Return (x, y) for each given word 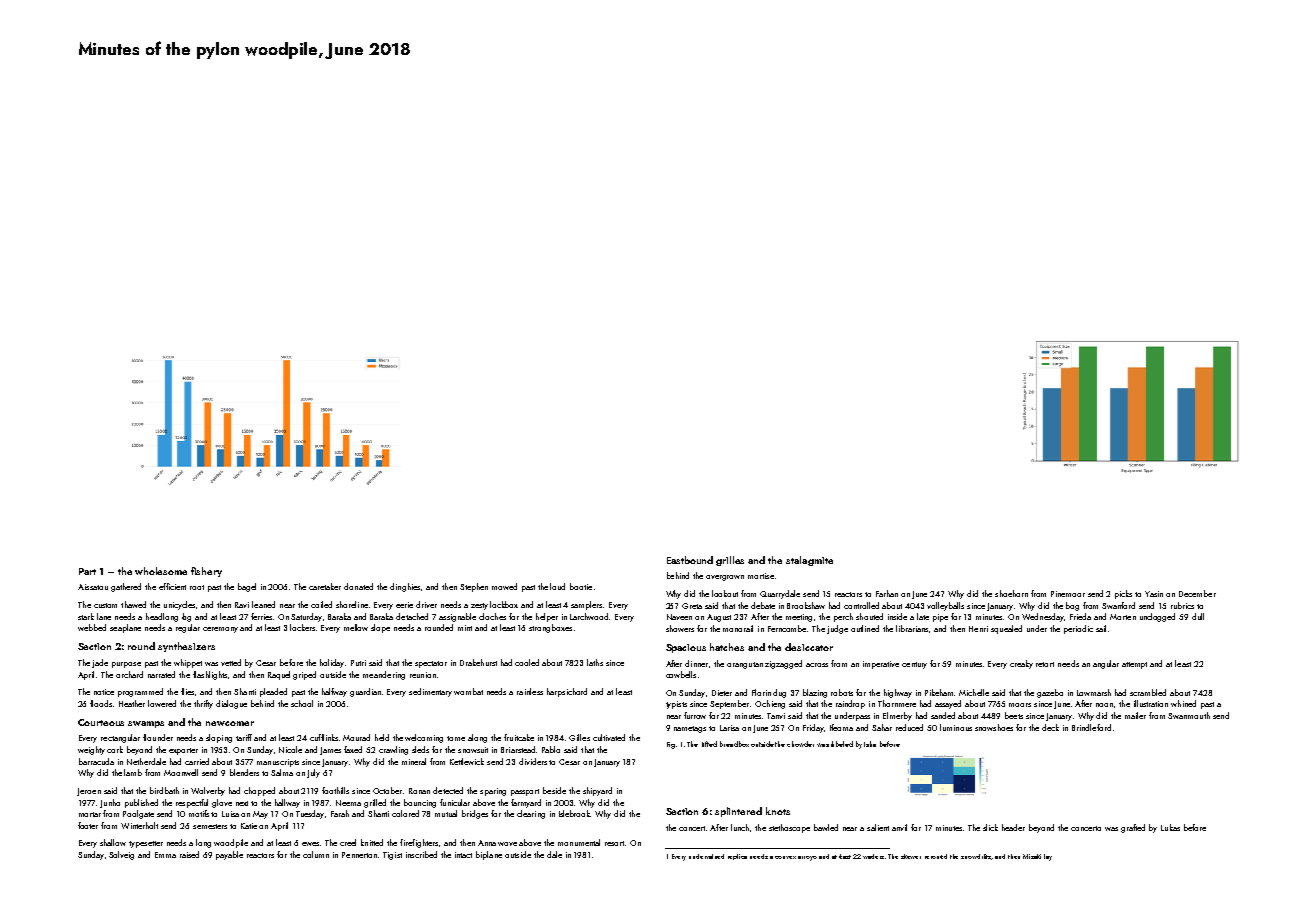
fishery (206, 572)
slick (990, 827)
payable (229, 855)
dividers (533, 761)
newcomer (230, 723)
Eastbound (690, 560)
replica (737, 857)
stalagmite (809, 561)
